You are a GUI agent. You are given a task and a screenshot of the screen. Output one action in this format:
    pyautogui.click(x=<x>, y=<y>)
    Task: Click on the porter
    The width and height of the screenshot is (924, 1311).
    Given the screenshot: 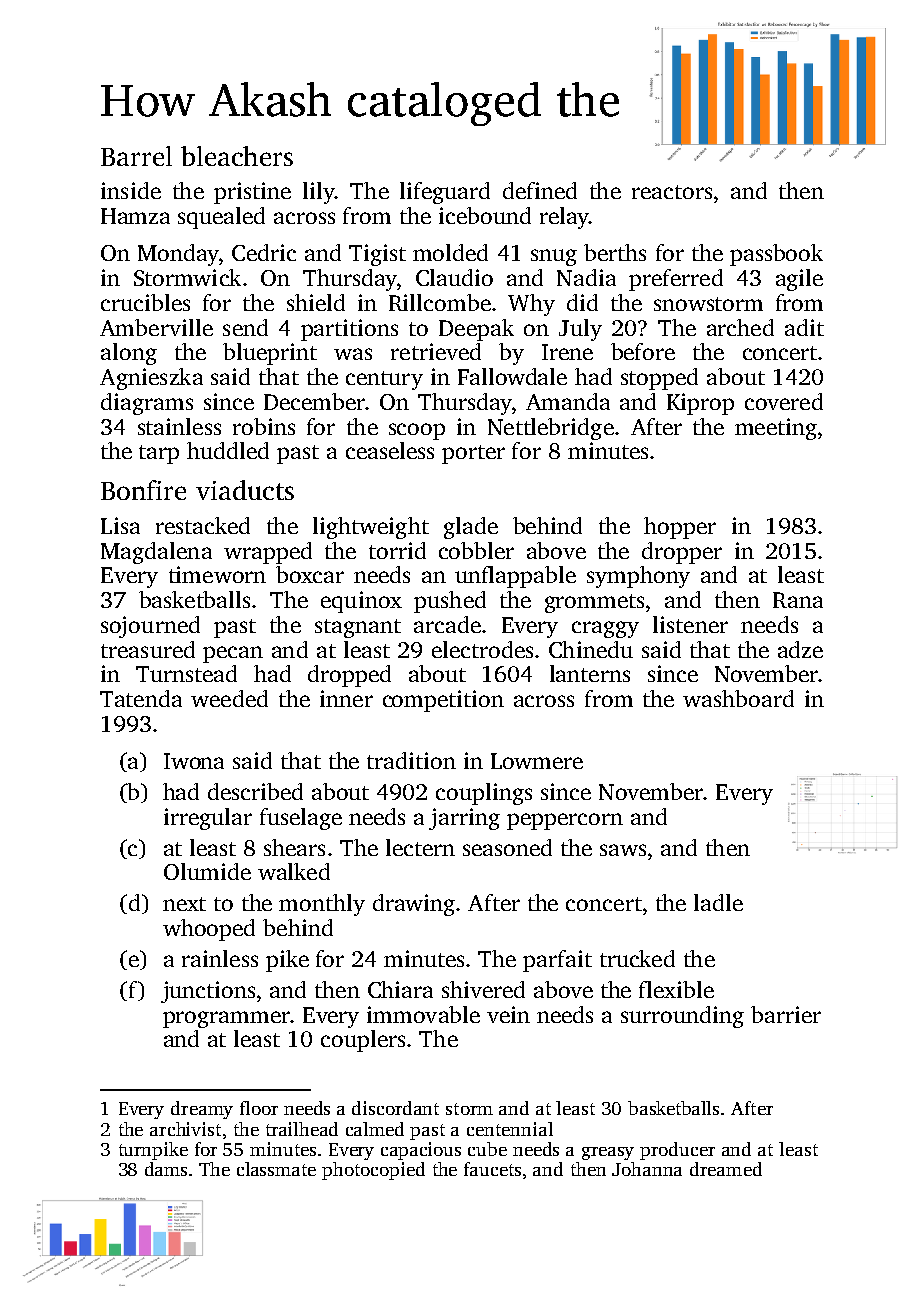 What is the action you would take?
    pyautogui.click(x=473, y=454)
